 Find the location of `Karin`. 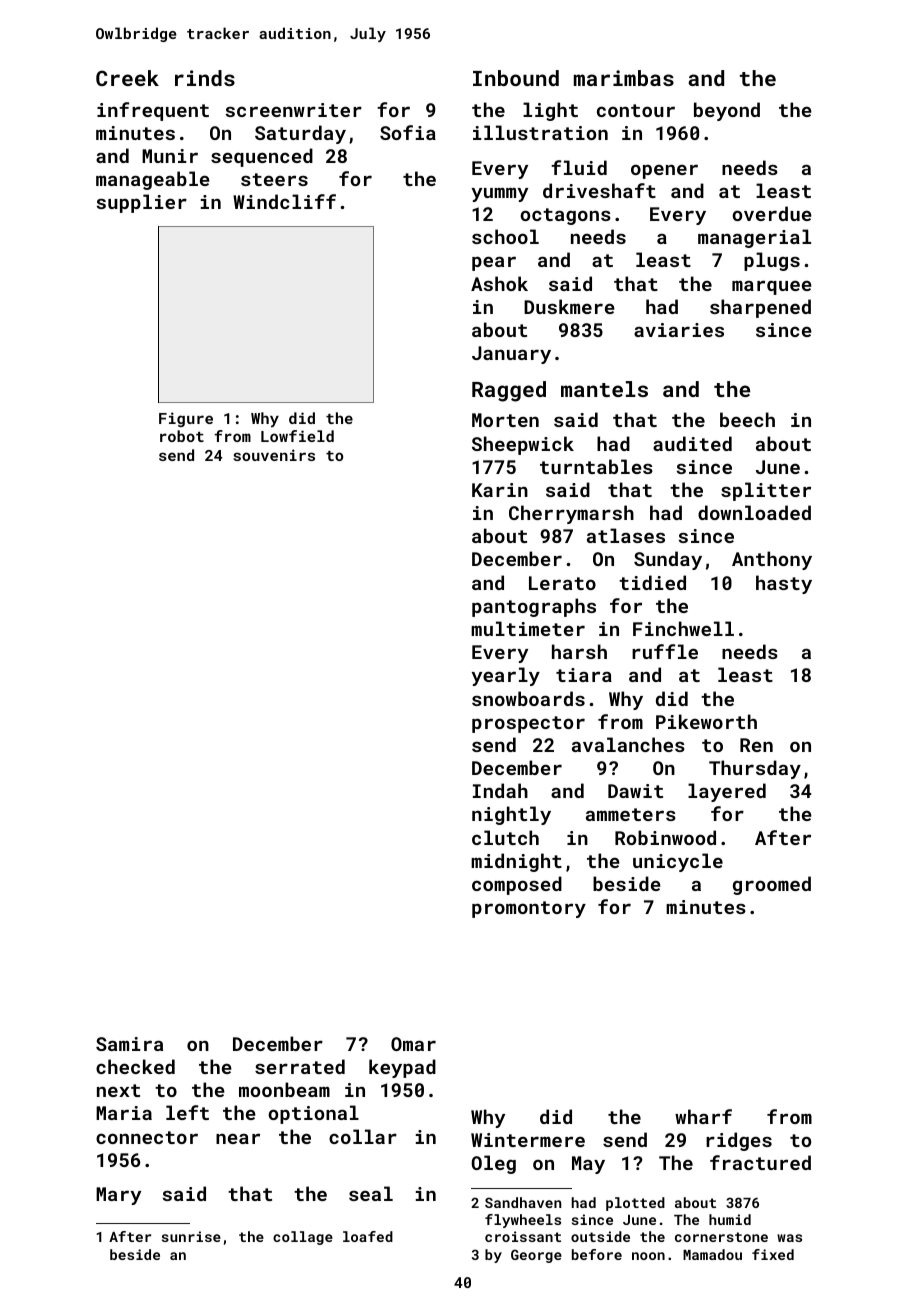

Karin is located at coordinates (500, 490).
